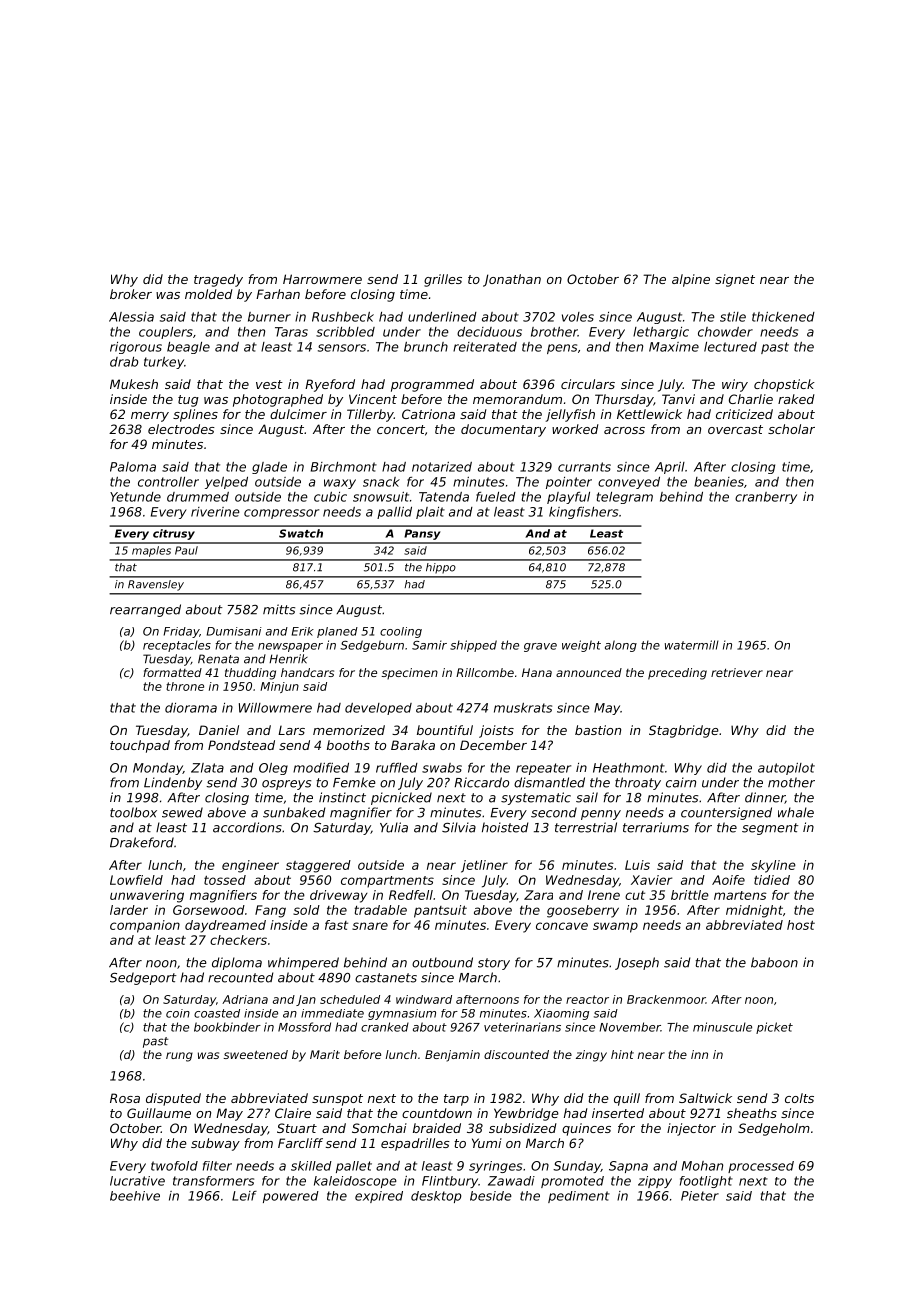 This page has height=1308, width=924. Describe the element at coordinates (505, 827) in the page. I see `hoisted` at that location.
